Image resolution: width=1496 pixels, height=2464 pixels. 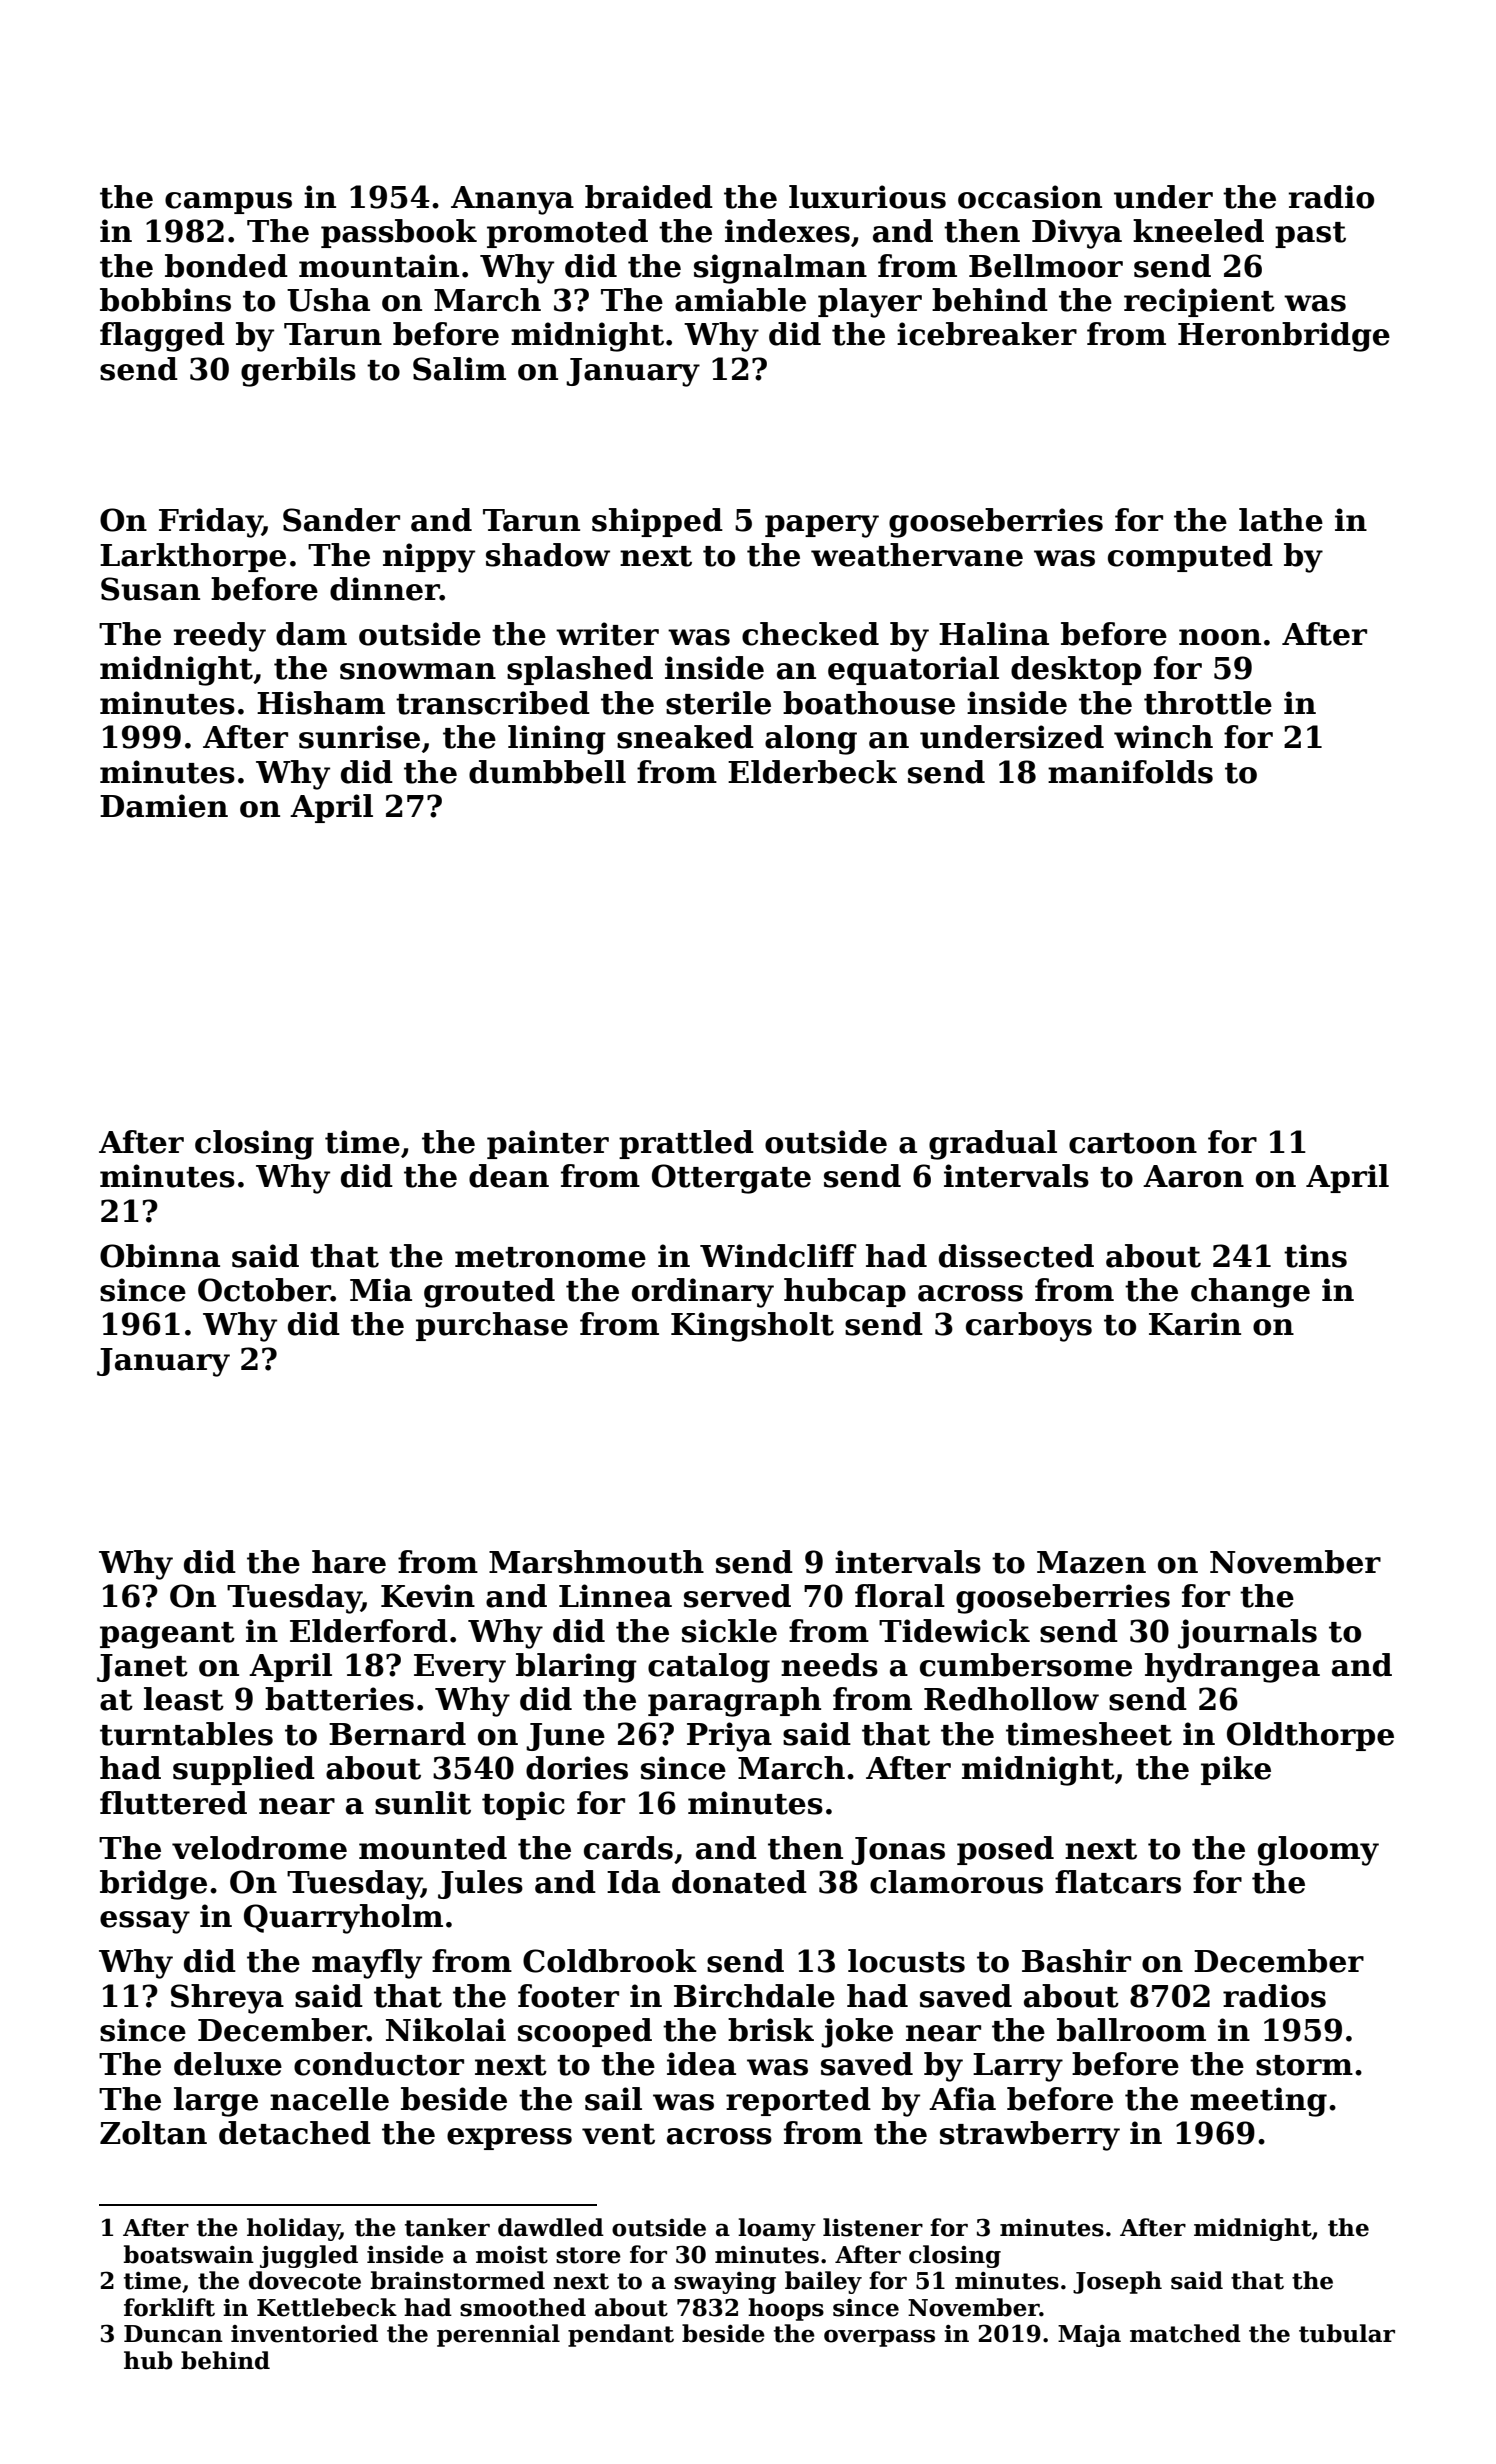 I want to click on gerbils, so click(x=298, y=372).
